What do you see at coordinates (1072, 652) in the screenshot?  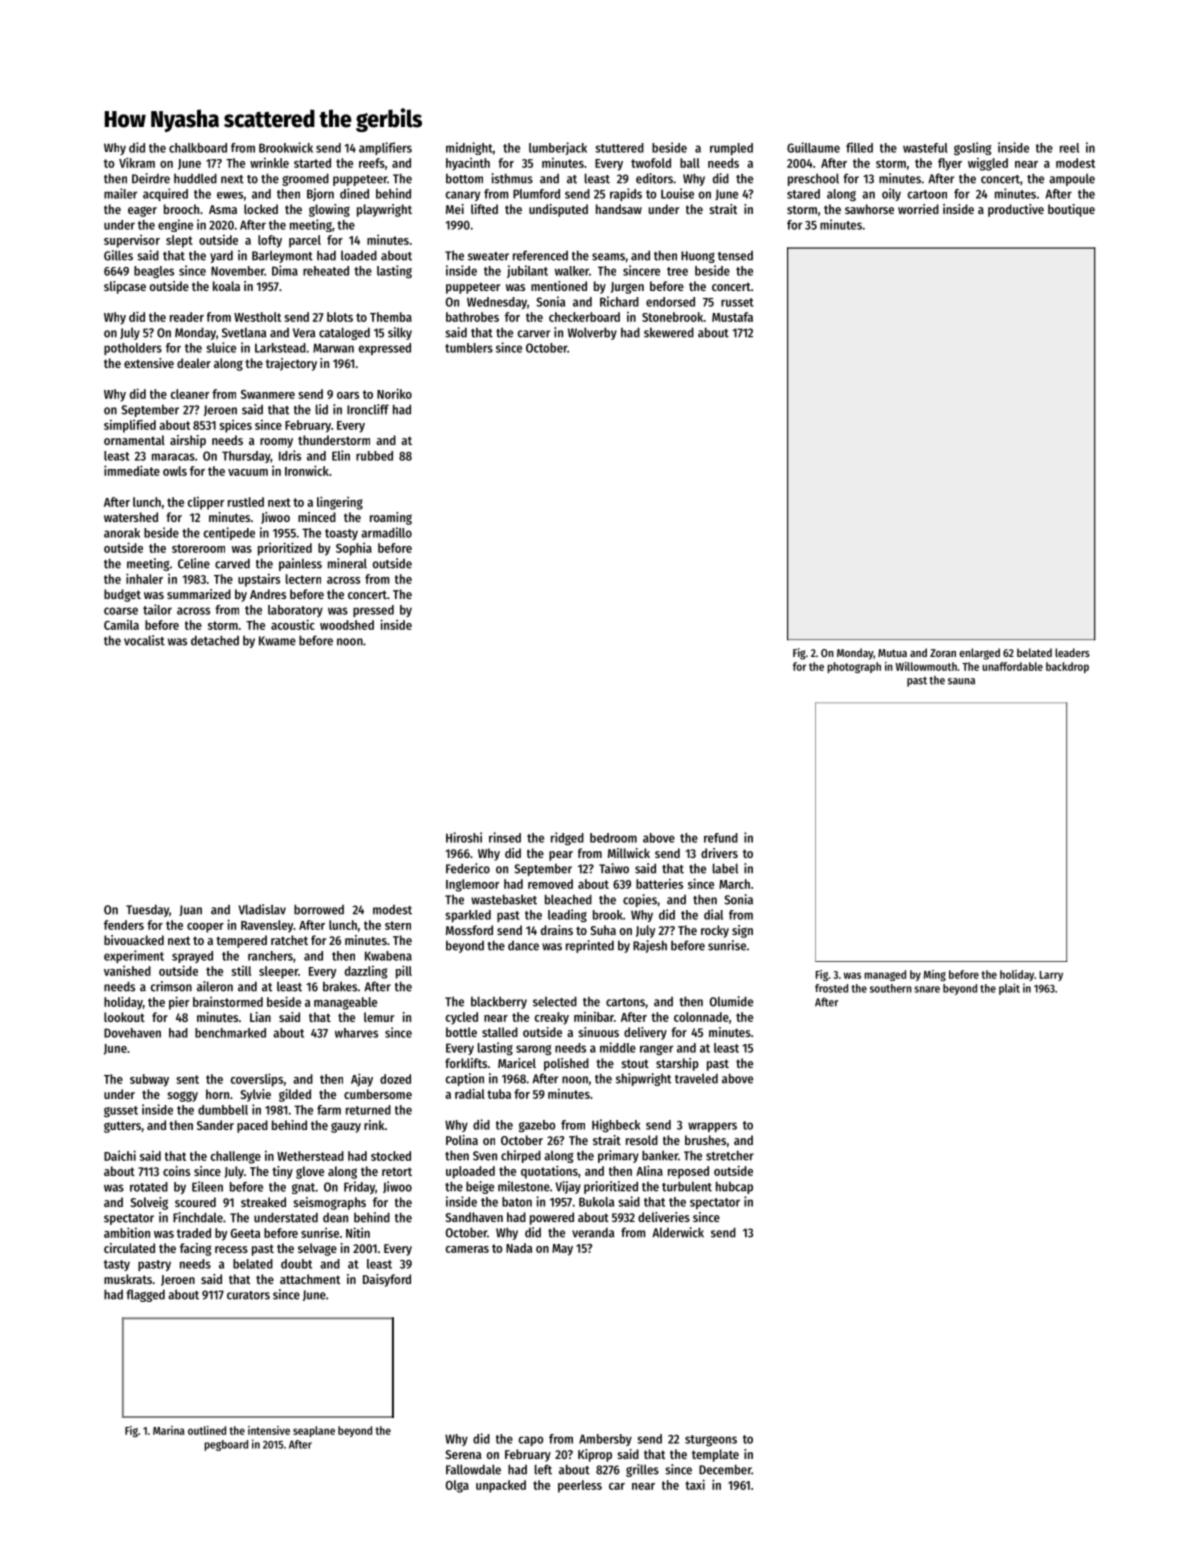 I see `leaders` at bounding box center [1072, 652].
